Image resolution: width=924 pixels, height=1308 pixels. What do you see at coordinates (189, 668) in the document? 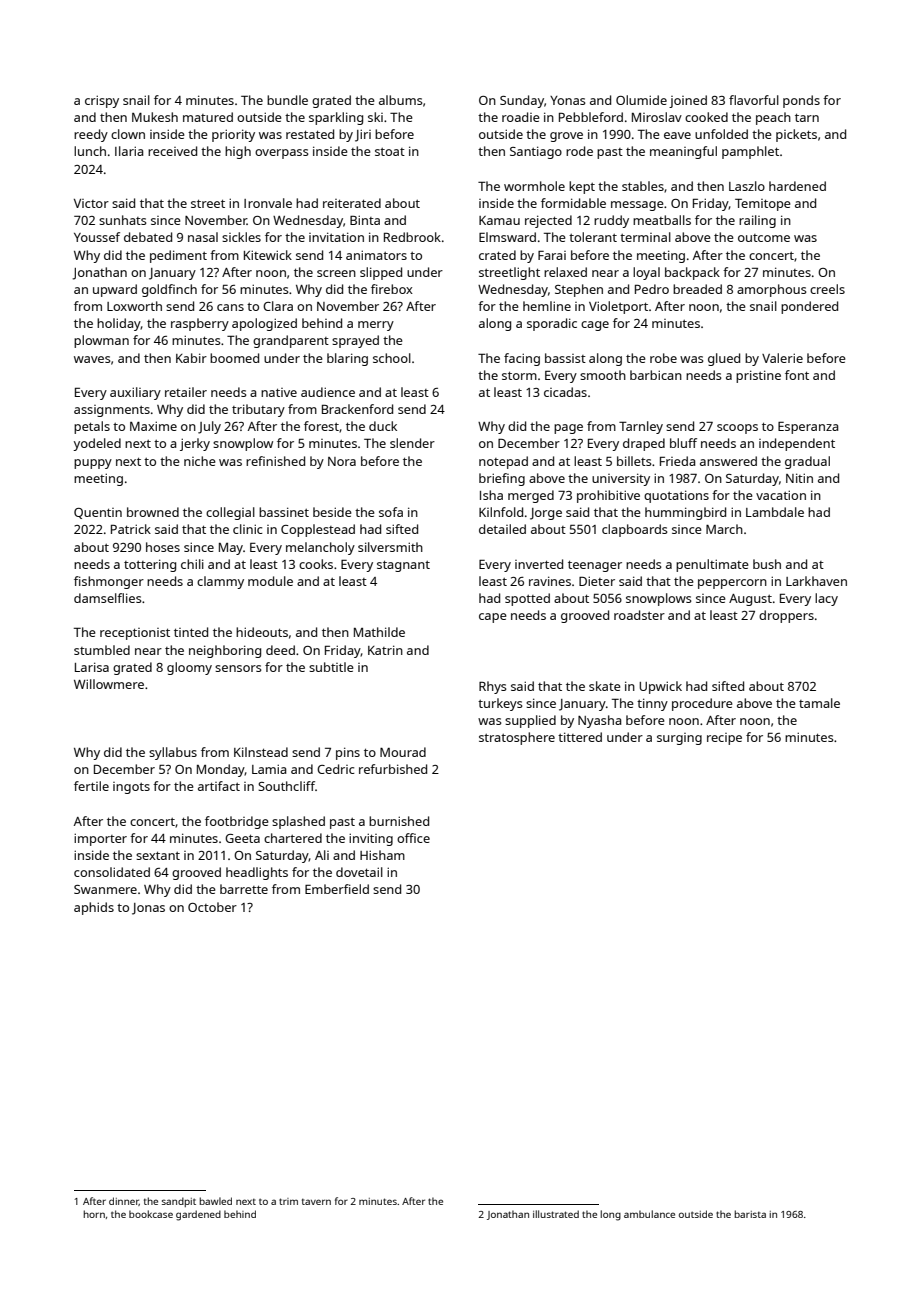
I see `gloomy` at bounding box center [189, 668].
